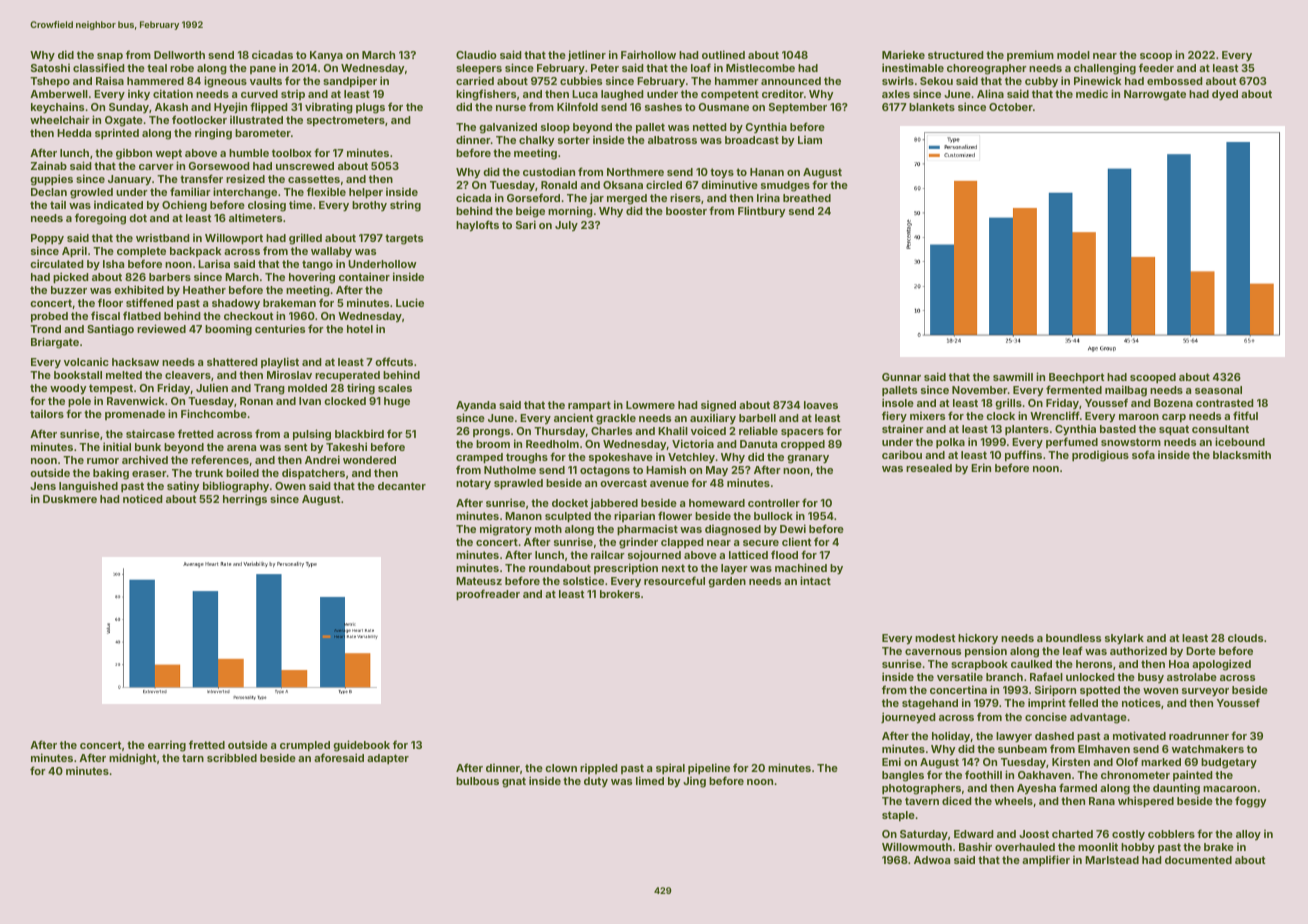  I want to click on mixers, so click(927, 416).
